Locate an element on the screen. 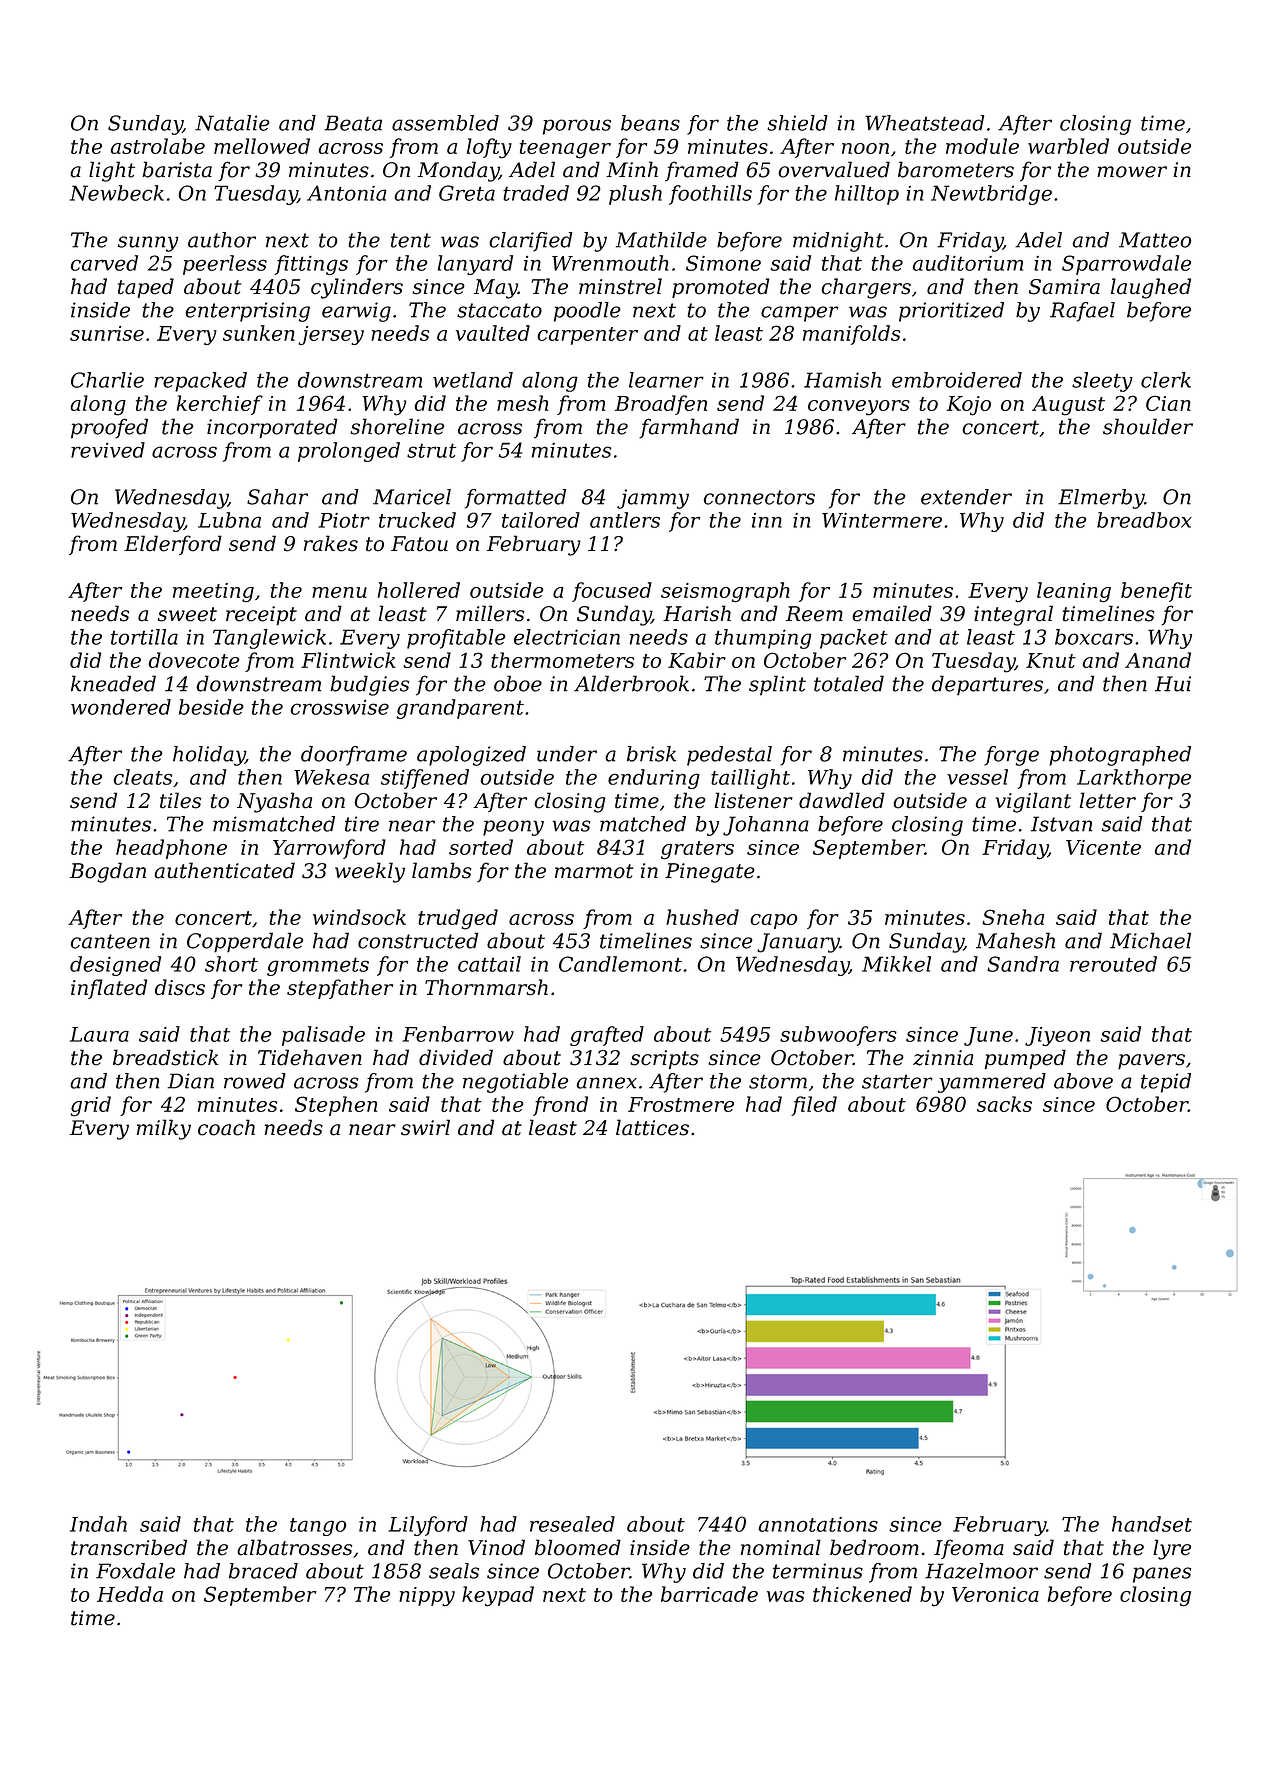 The image size is (1262, 1785). resealed is located at coordinates (572, 1524).
